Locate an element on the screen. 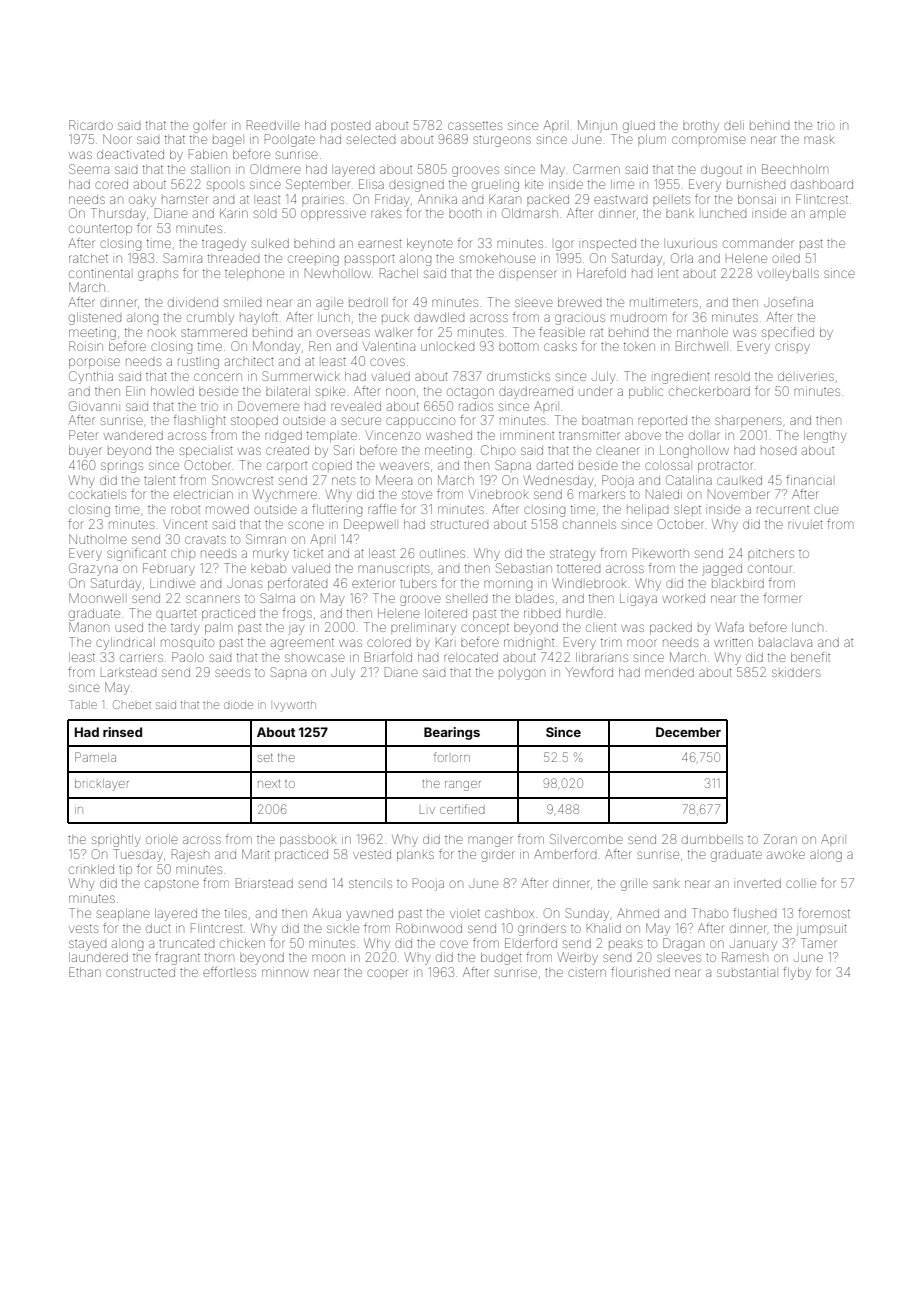 This screenshot has width=924, height=1314. skidders is located at coordinates (796, 672).
